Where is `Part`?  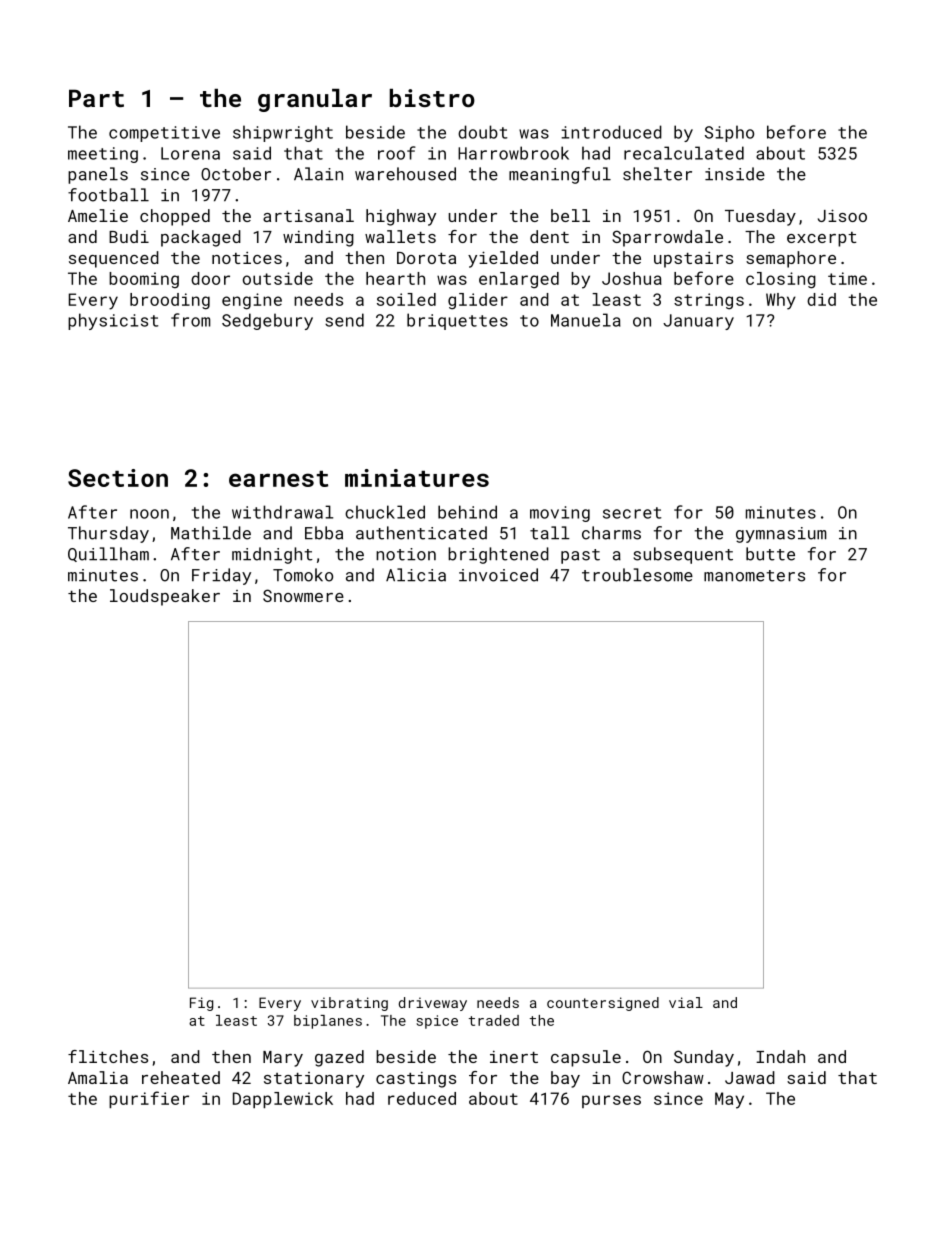
Part is located at coordinates (96, 98).
